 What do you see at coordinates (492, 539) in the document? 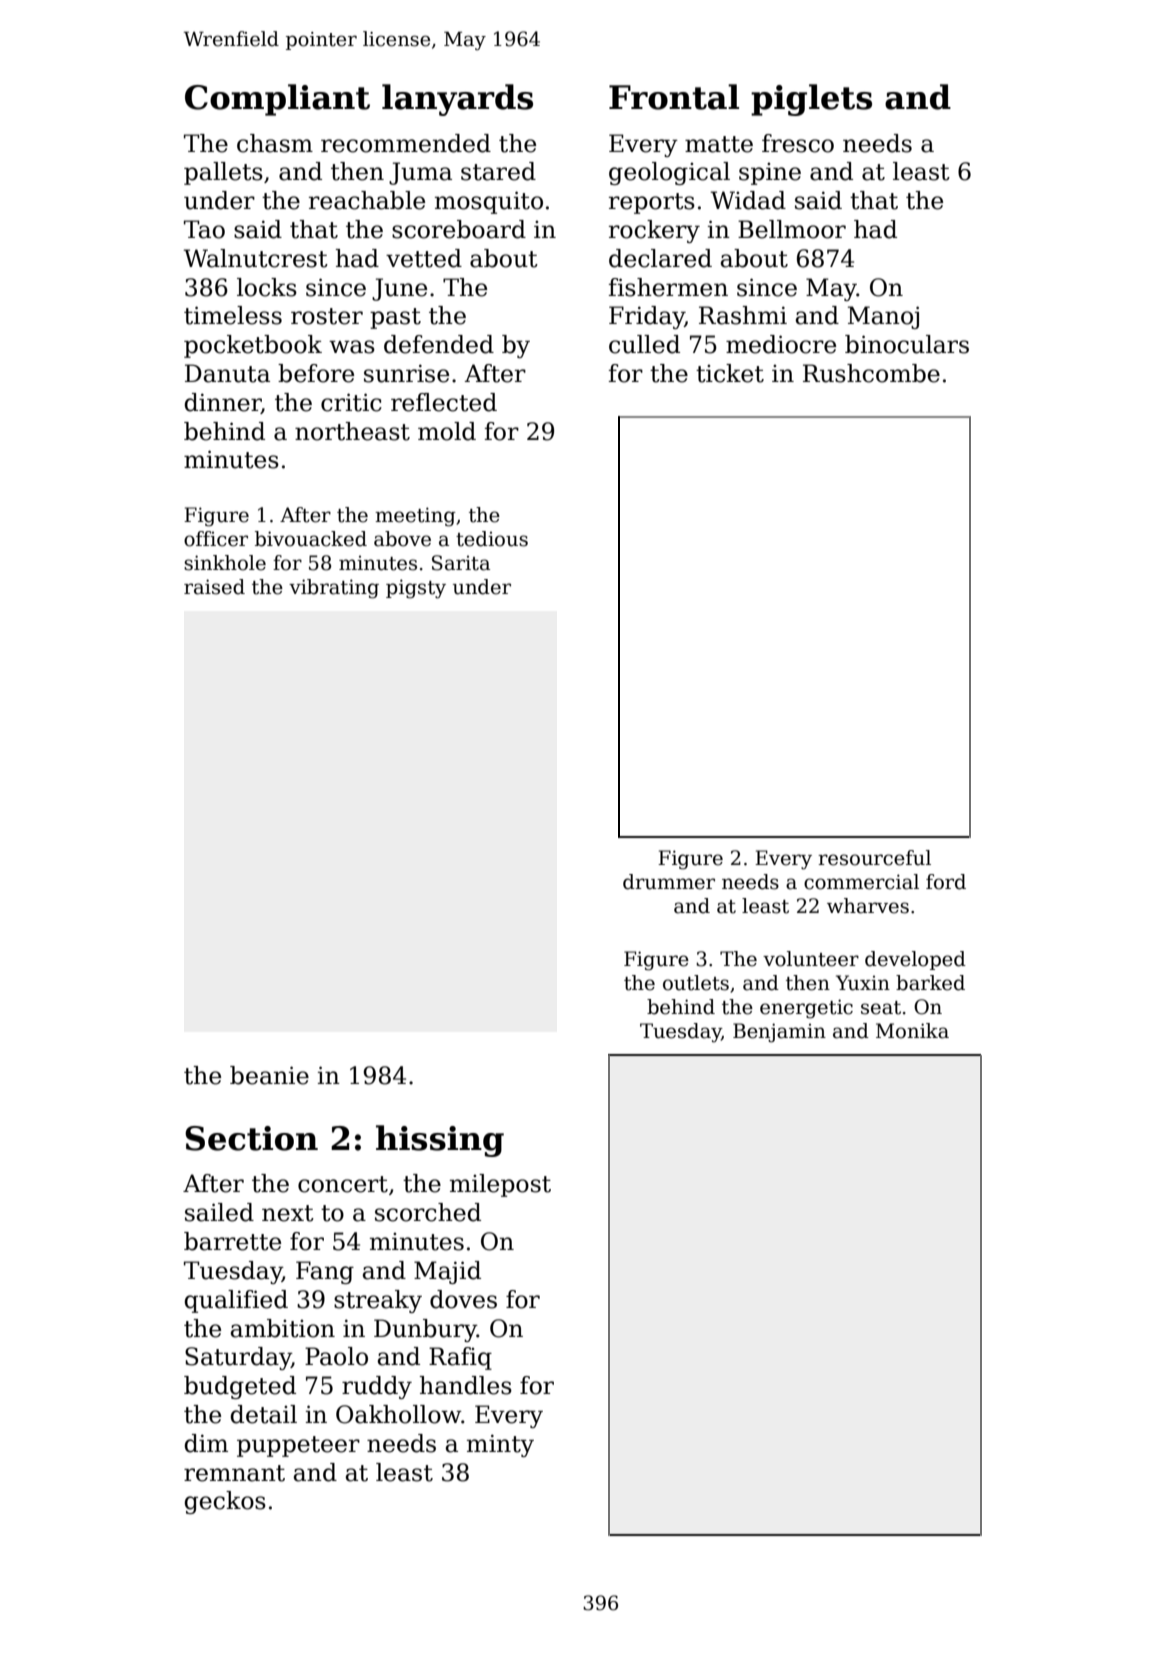
I see `tedious` at bounding box center [492, 539].
